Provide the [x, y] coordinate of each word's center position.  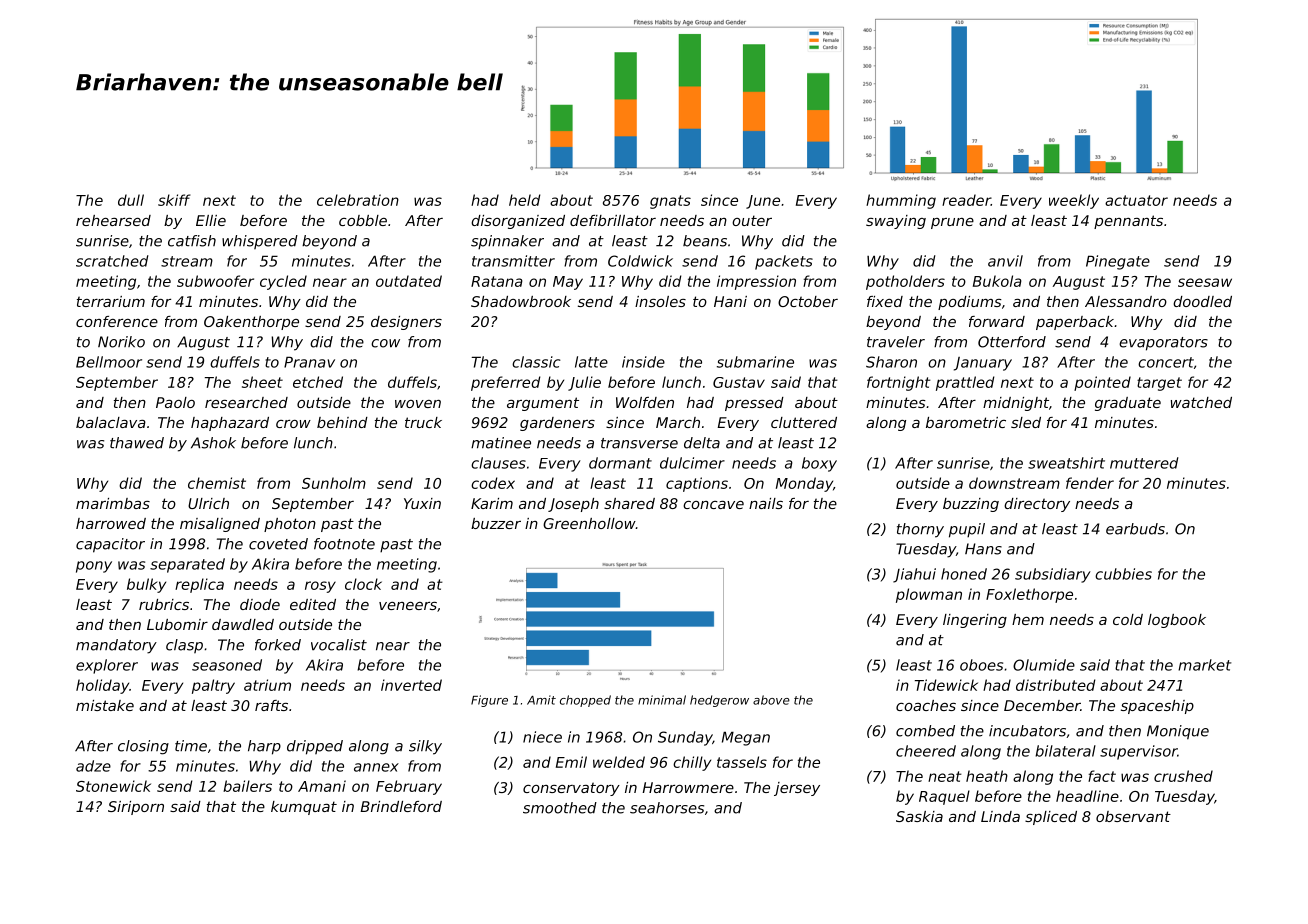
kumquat [304, 808]
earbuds [1135, 529]
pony [94, 567]
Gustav [739, 382]
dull [131, 200]
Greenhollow [589, 523]
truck [423, 422]
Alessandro [1126, 301]
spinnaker [507, 242]
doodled [1202, 301]
